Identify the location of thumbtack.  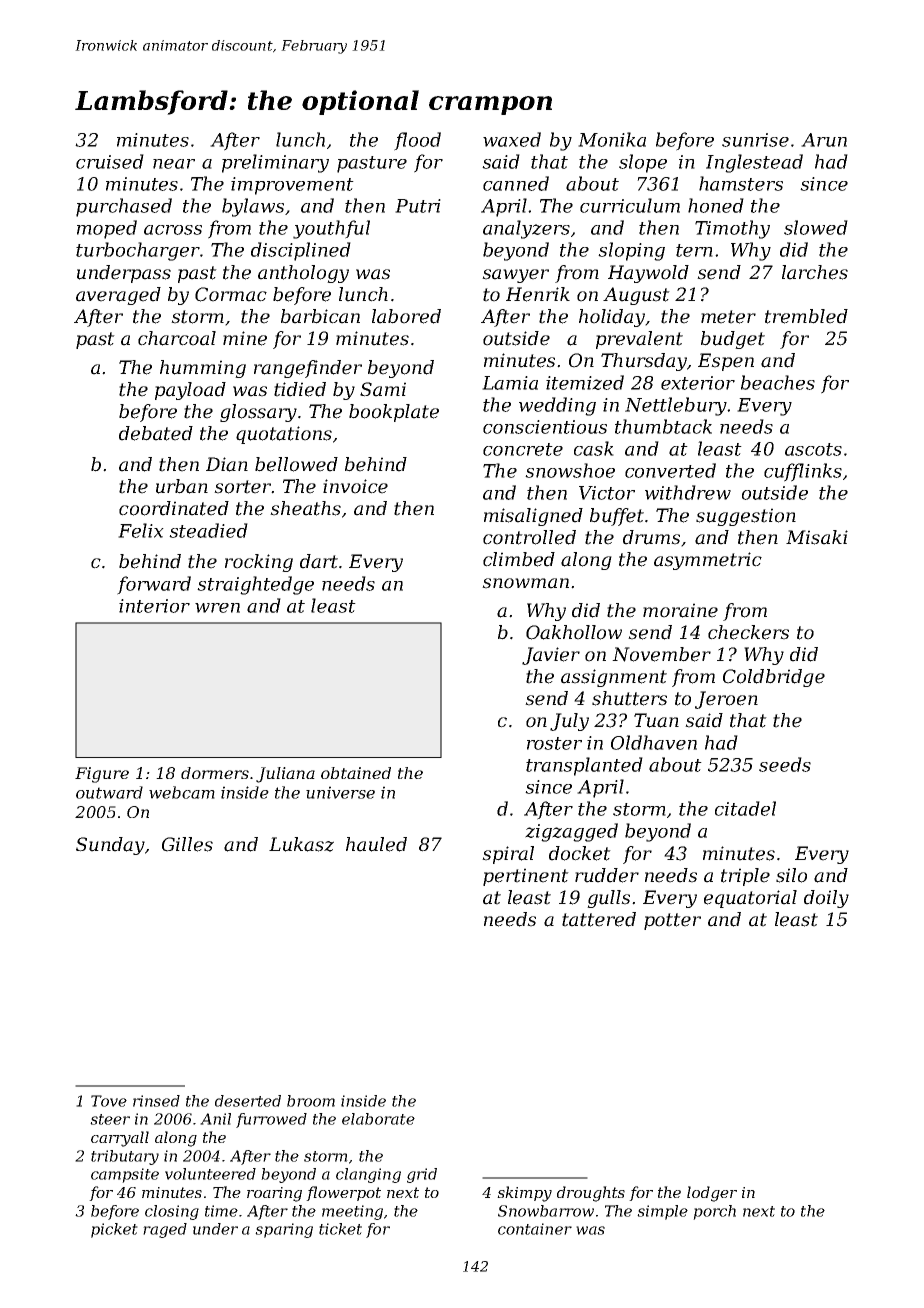
(663, 426).
